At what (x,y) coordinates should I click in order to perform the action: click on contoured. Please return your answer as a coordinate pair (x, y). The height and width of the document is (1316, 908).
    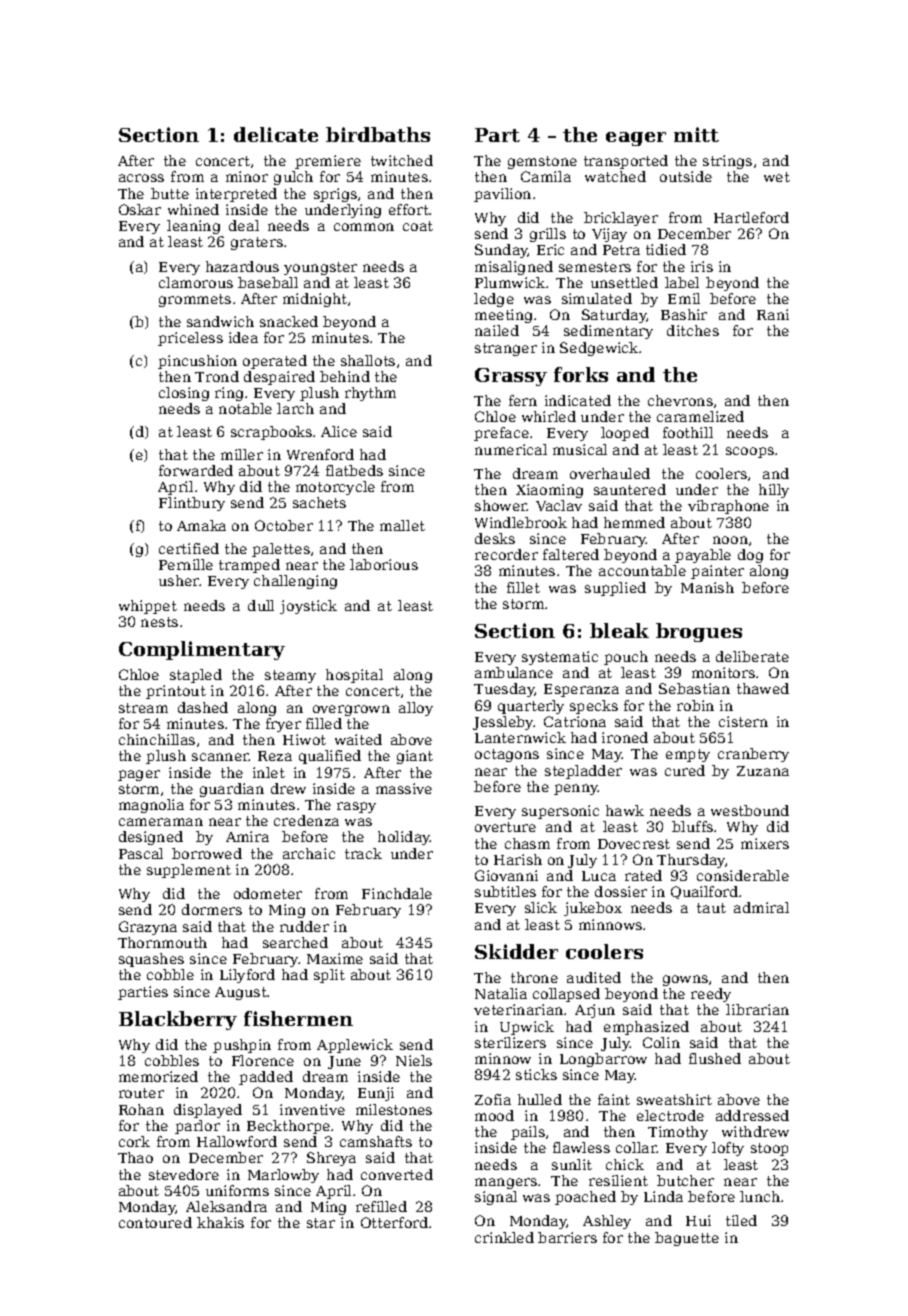
    Looking at the image, I should click on (155, 1222).
